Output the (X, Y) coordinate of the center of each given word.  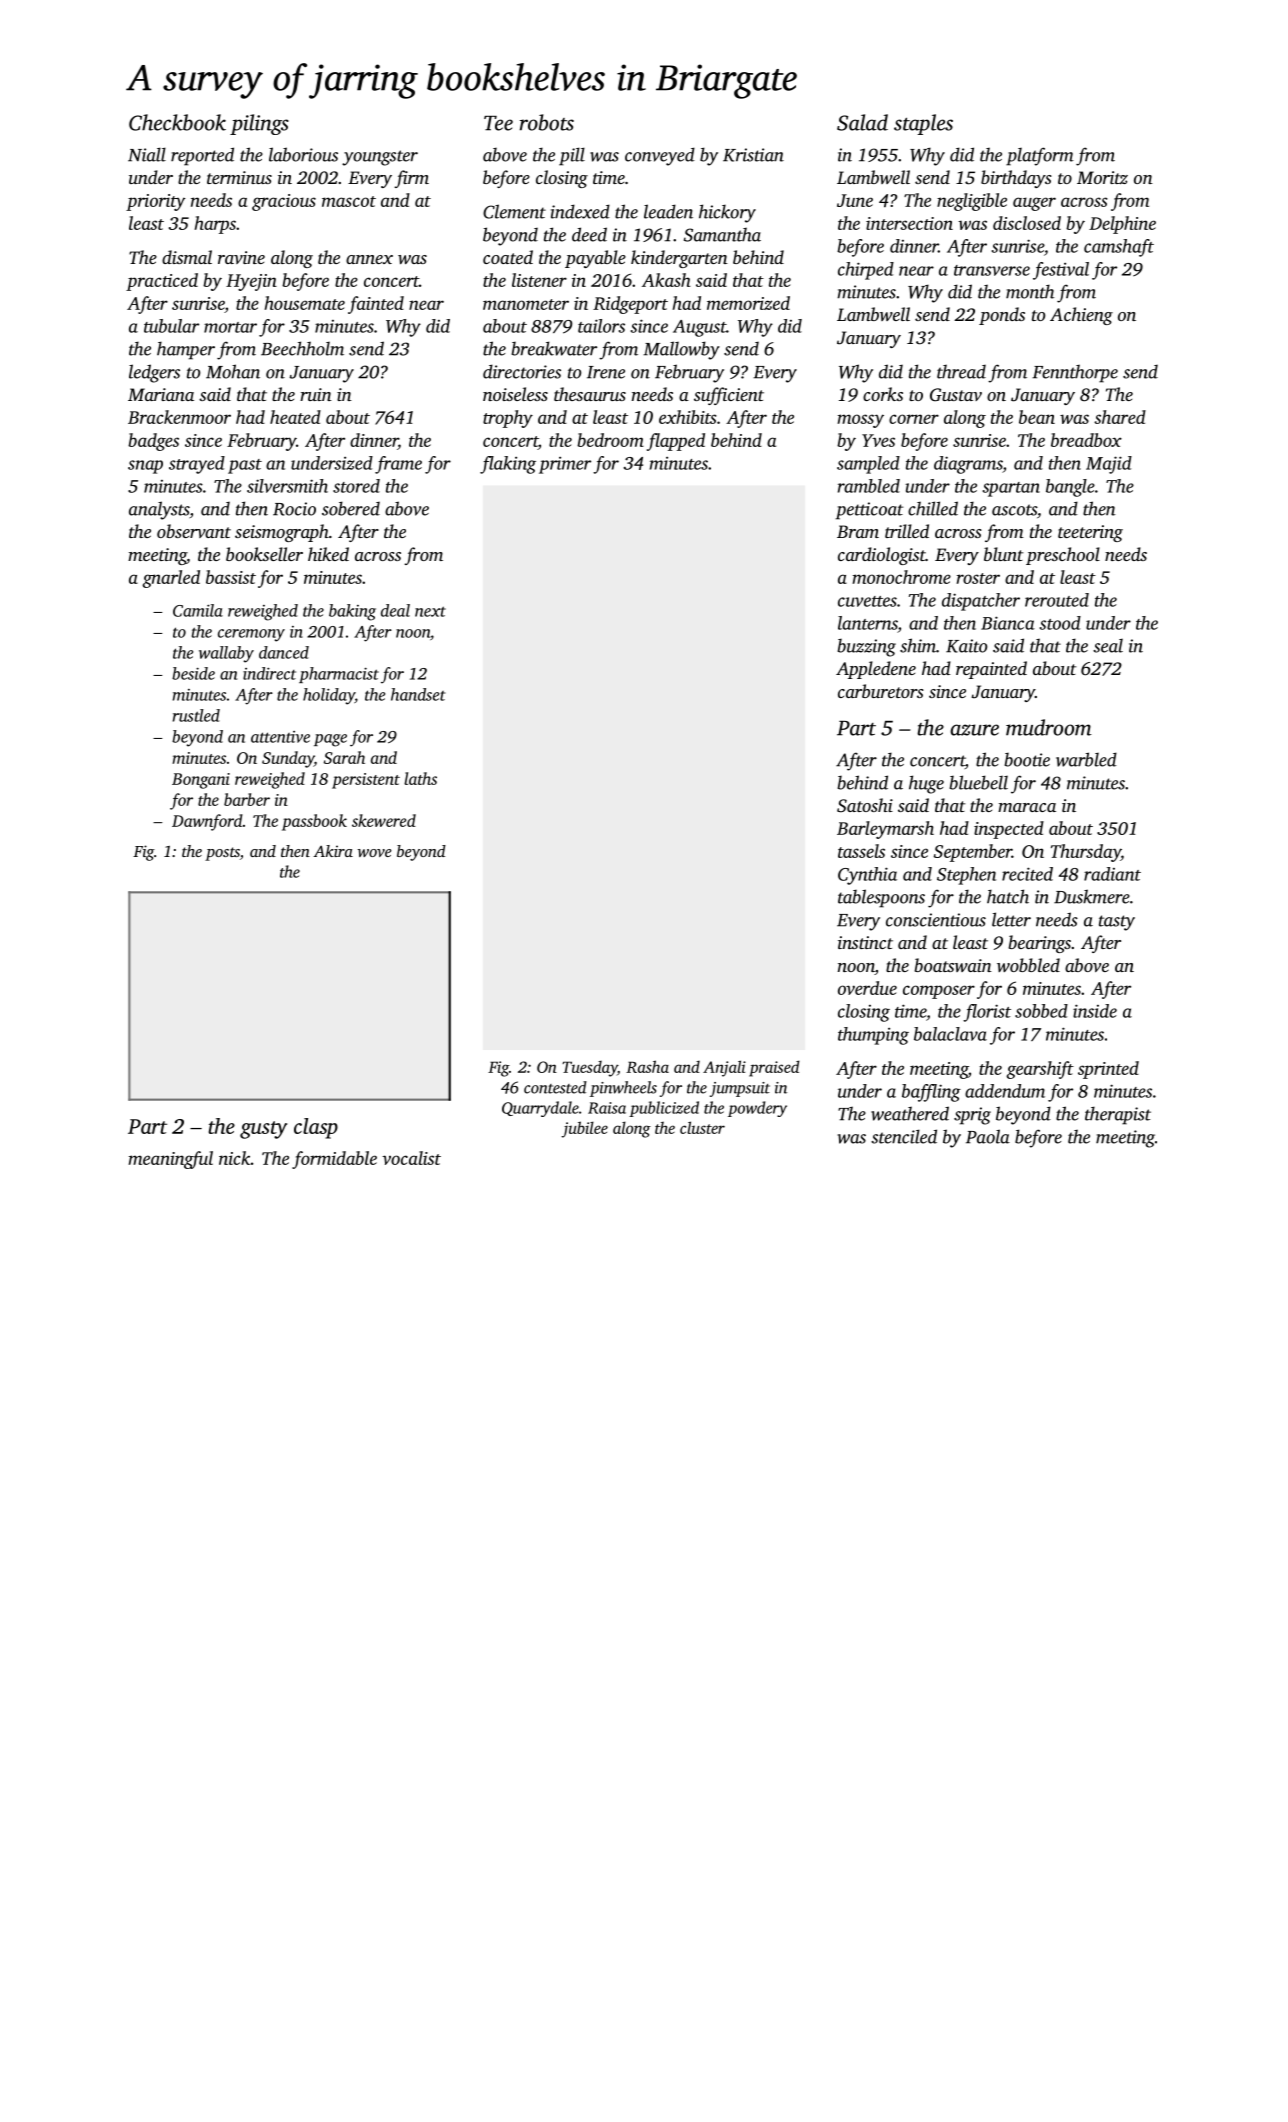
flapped (676, 442)
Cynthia (867, 876)
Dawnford (207, 822)
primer (565, 465)
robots (547, 122)
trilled (907, 531)
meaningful (170, 1160)
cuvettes (867, 601)
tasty (1117, 923)
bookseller (264, 554)
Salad (862, 122)
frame (398, 465)
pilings (259, 124)
